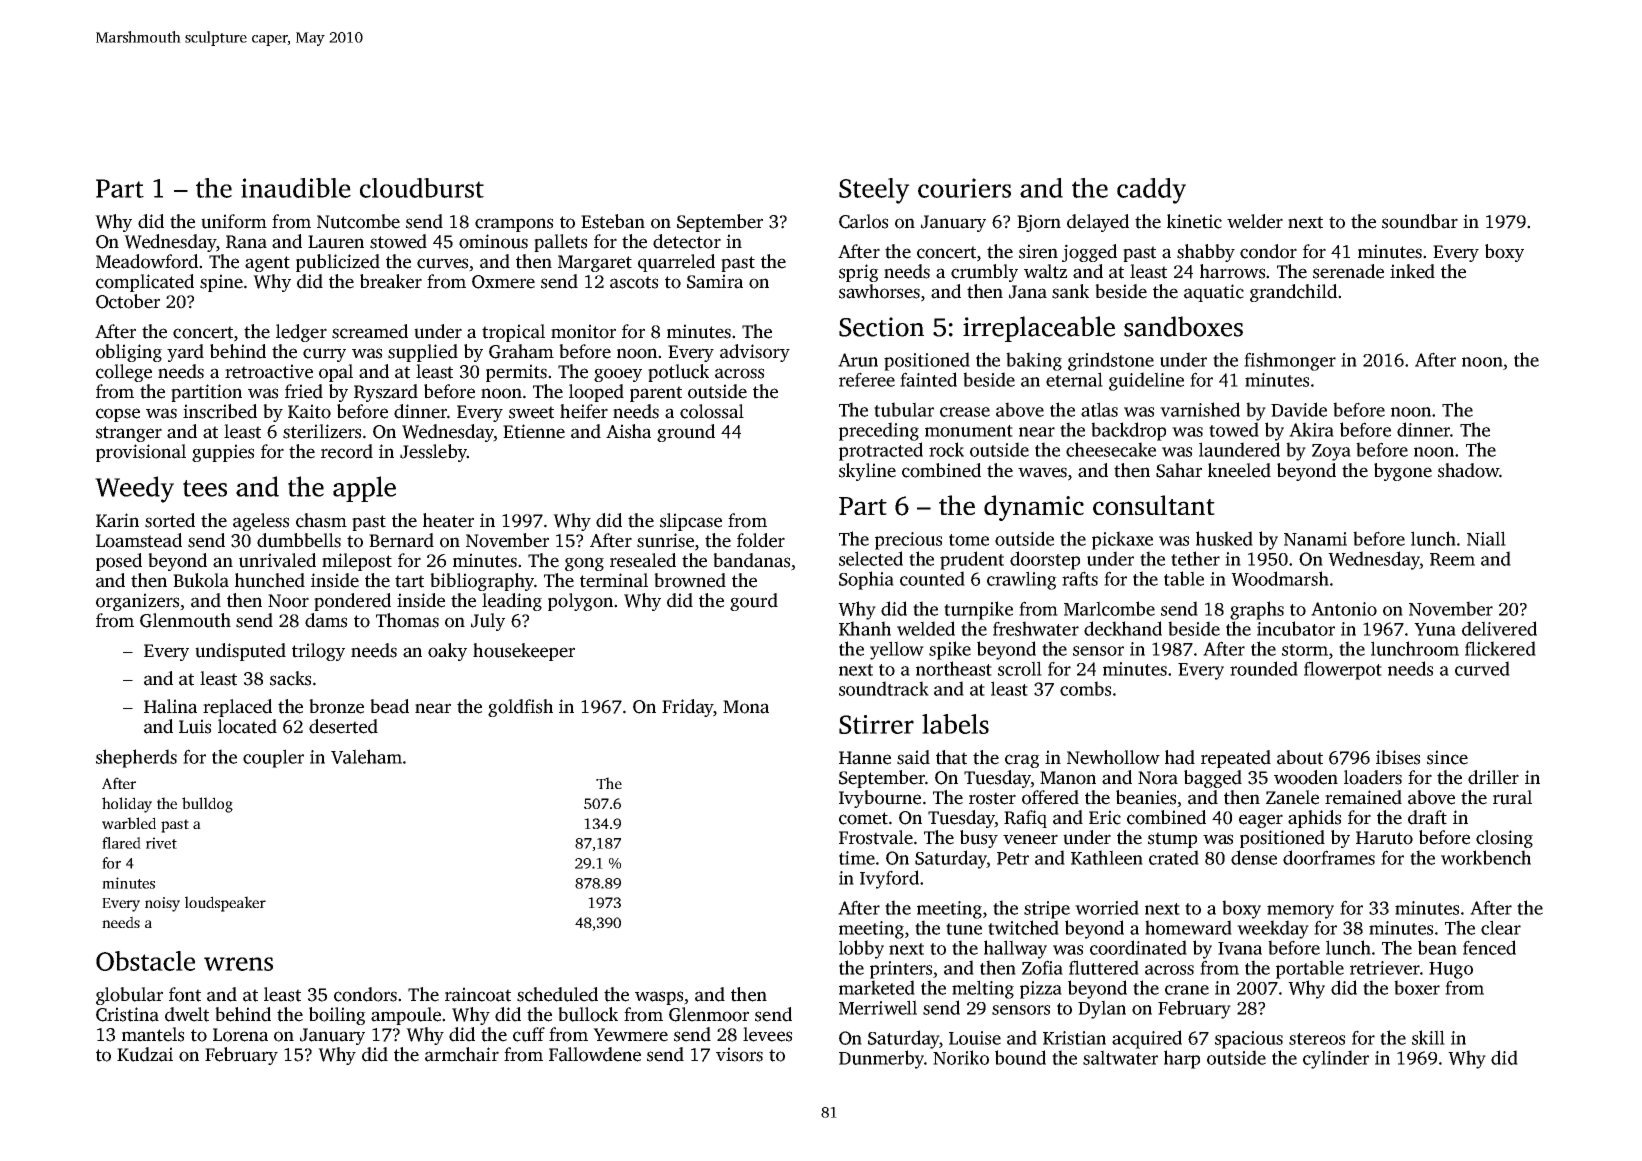  I want to click on shepherds, so click(136, 758).
